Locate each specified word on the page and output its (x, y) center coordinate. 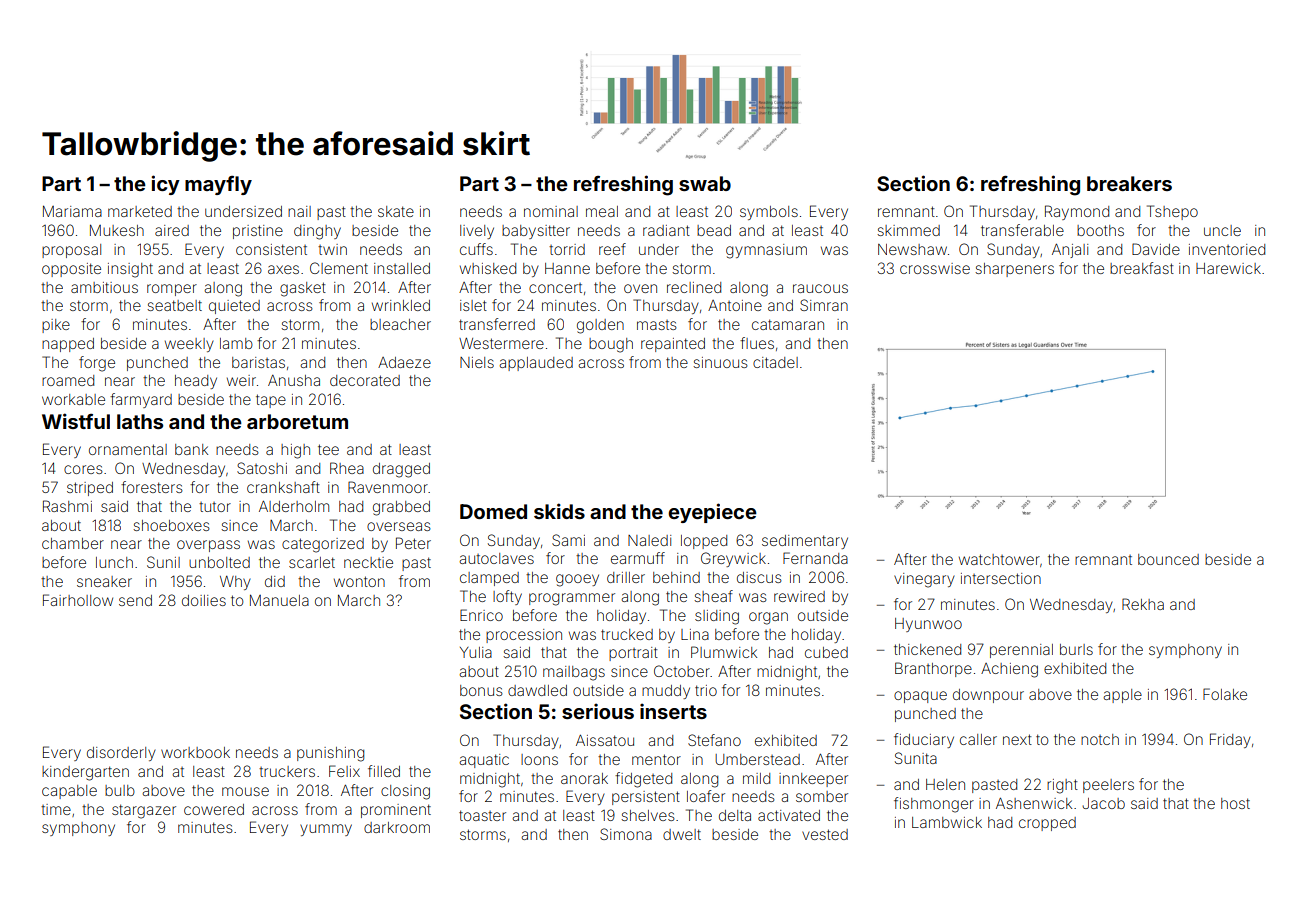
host (1235, 803)
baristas (258, 362)
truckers (287, 771)
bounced (1168, 559)
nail (299, 211)
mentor (656, 759)
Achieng (1009, 670)
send (135, 600)
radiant (666, 230)
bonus (481, 690)
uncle (1222, 230)
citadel (775, 362)
